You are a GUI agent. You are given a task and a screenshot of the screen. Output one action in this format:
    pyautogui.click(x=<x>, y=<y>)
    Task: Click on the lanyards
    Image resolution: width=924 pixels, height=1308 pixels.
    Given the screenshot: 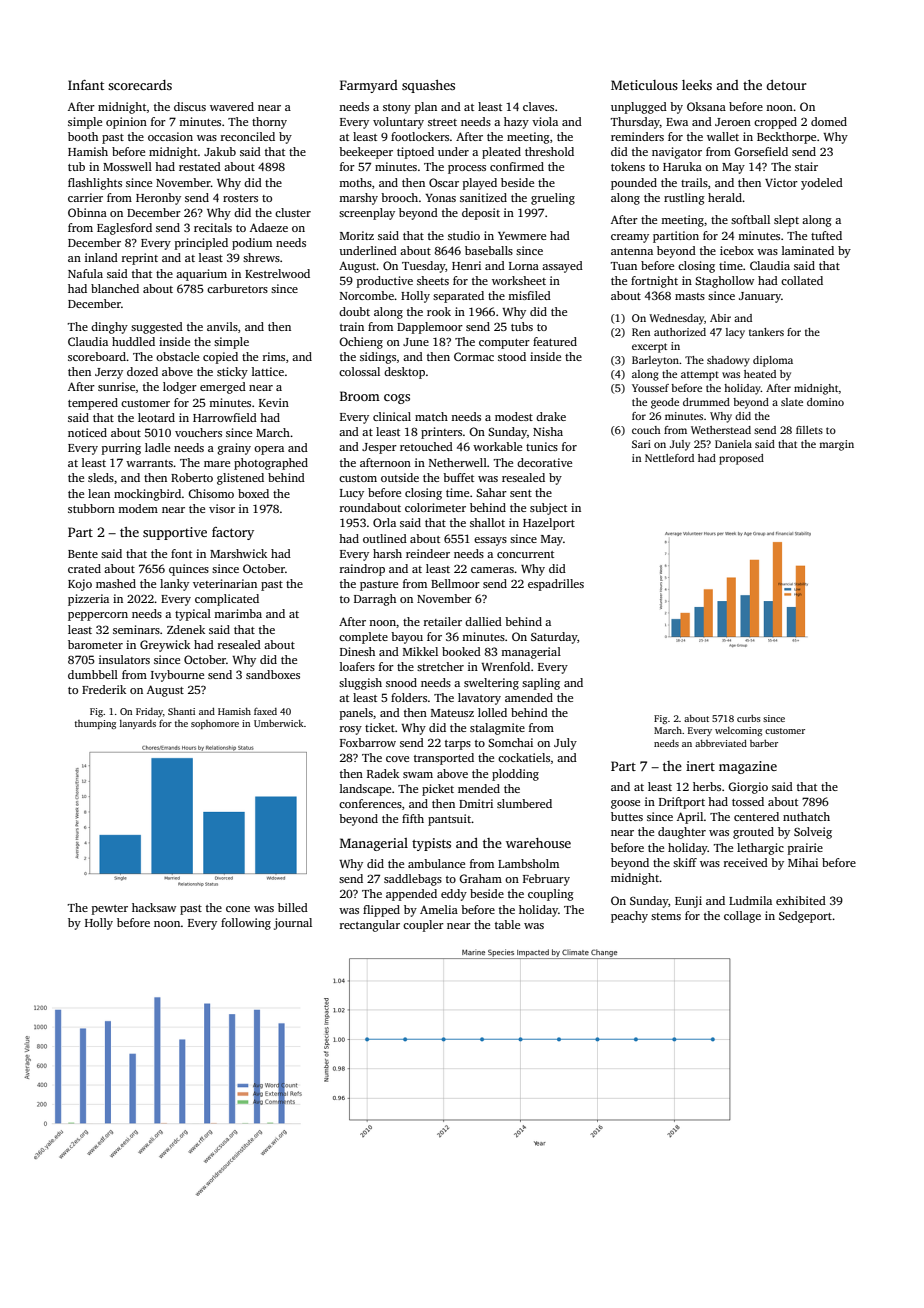 What is the action you would take?
    pyautogui.click(x=138, y=724)
